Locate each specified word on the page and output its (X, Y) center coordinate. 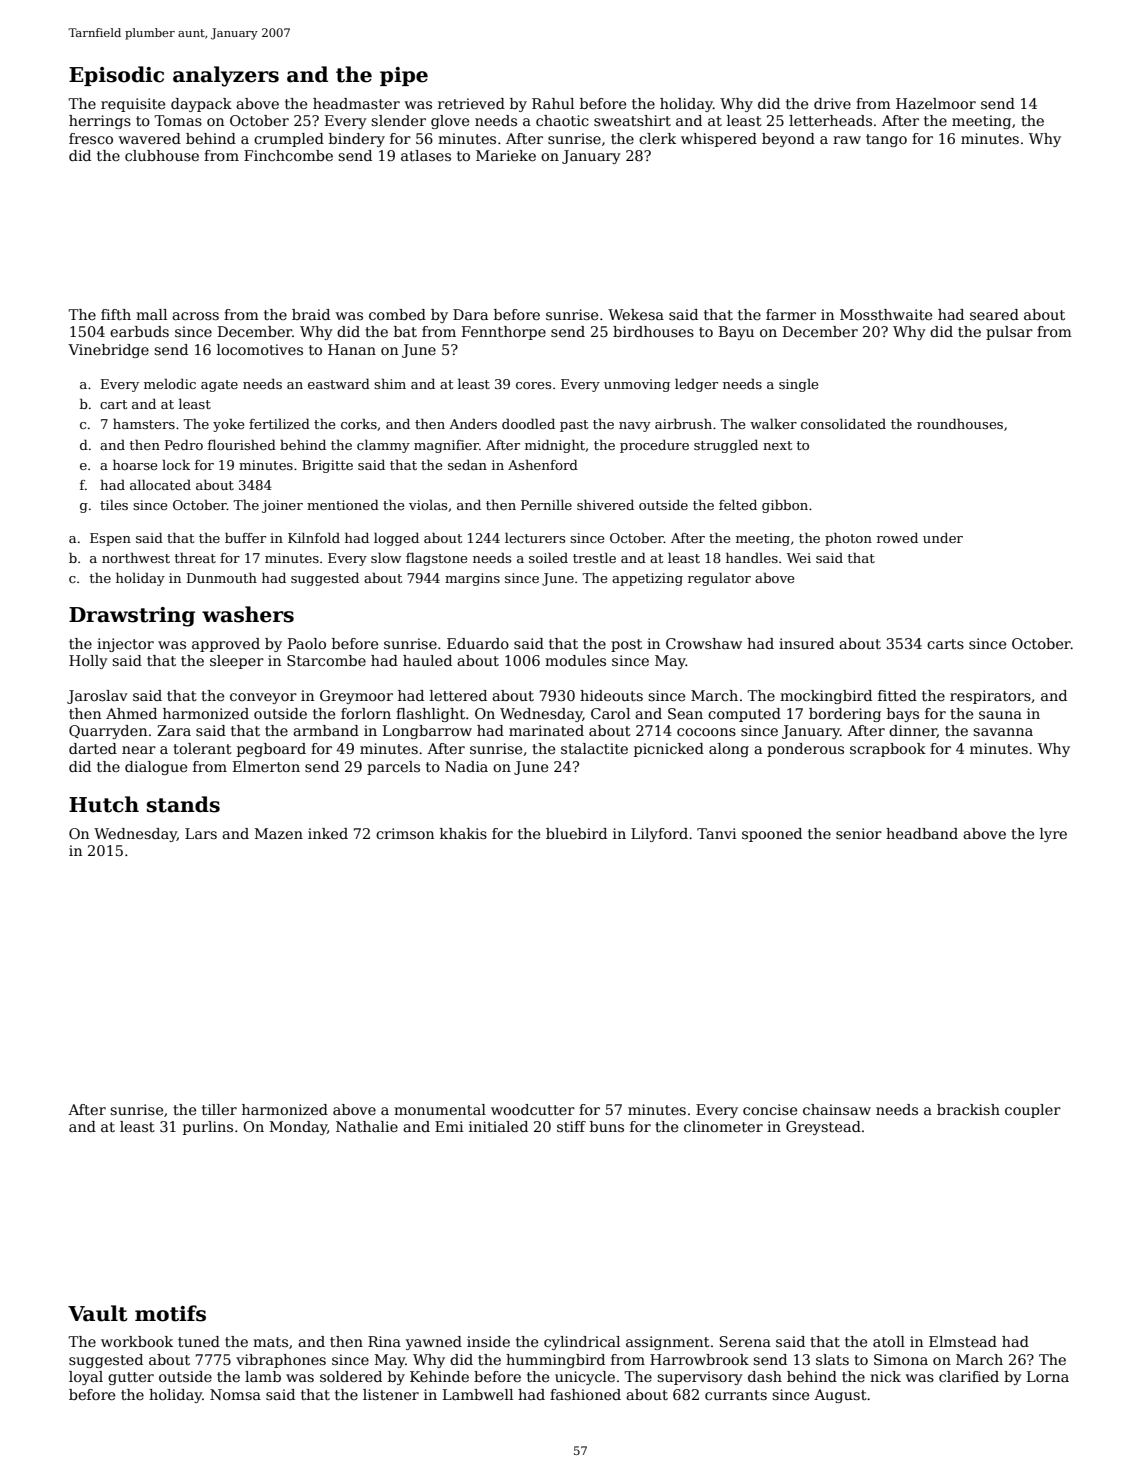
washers (248, 614)
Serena (745, 1341)
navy (635, 427)
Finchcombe (288, 155)
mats (270, 1342)
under (943, 538)
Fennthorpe (504, 333)
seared (994, 314)
